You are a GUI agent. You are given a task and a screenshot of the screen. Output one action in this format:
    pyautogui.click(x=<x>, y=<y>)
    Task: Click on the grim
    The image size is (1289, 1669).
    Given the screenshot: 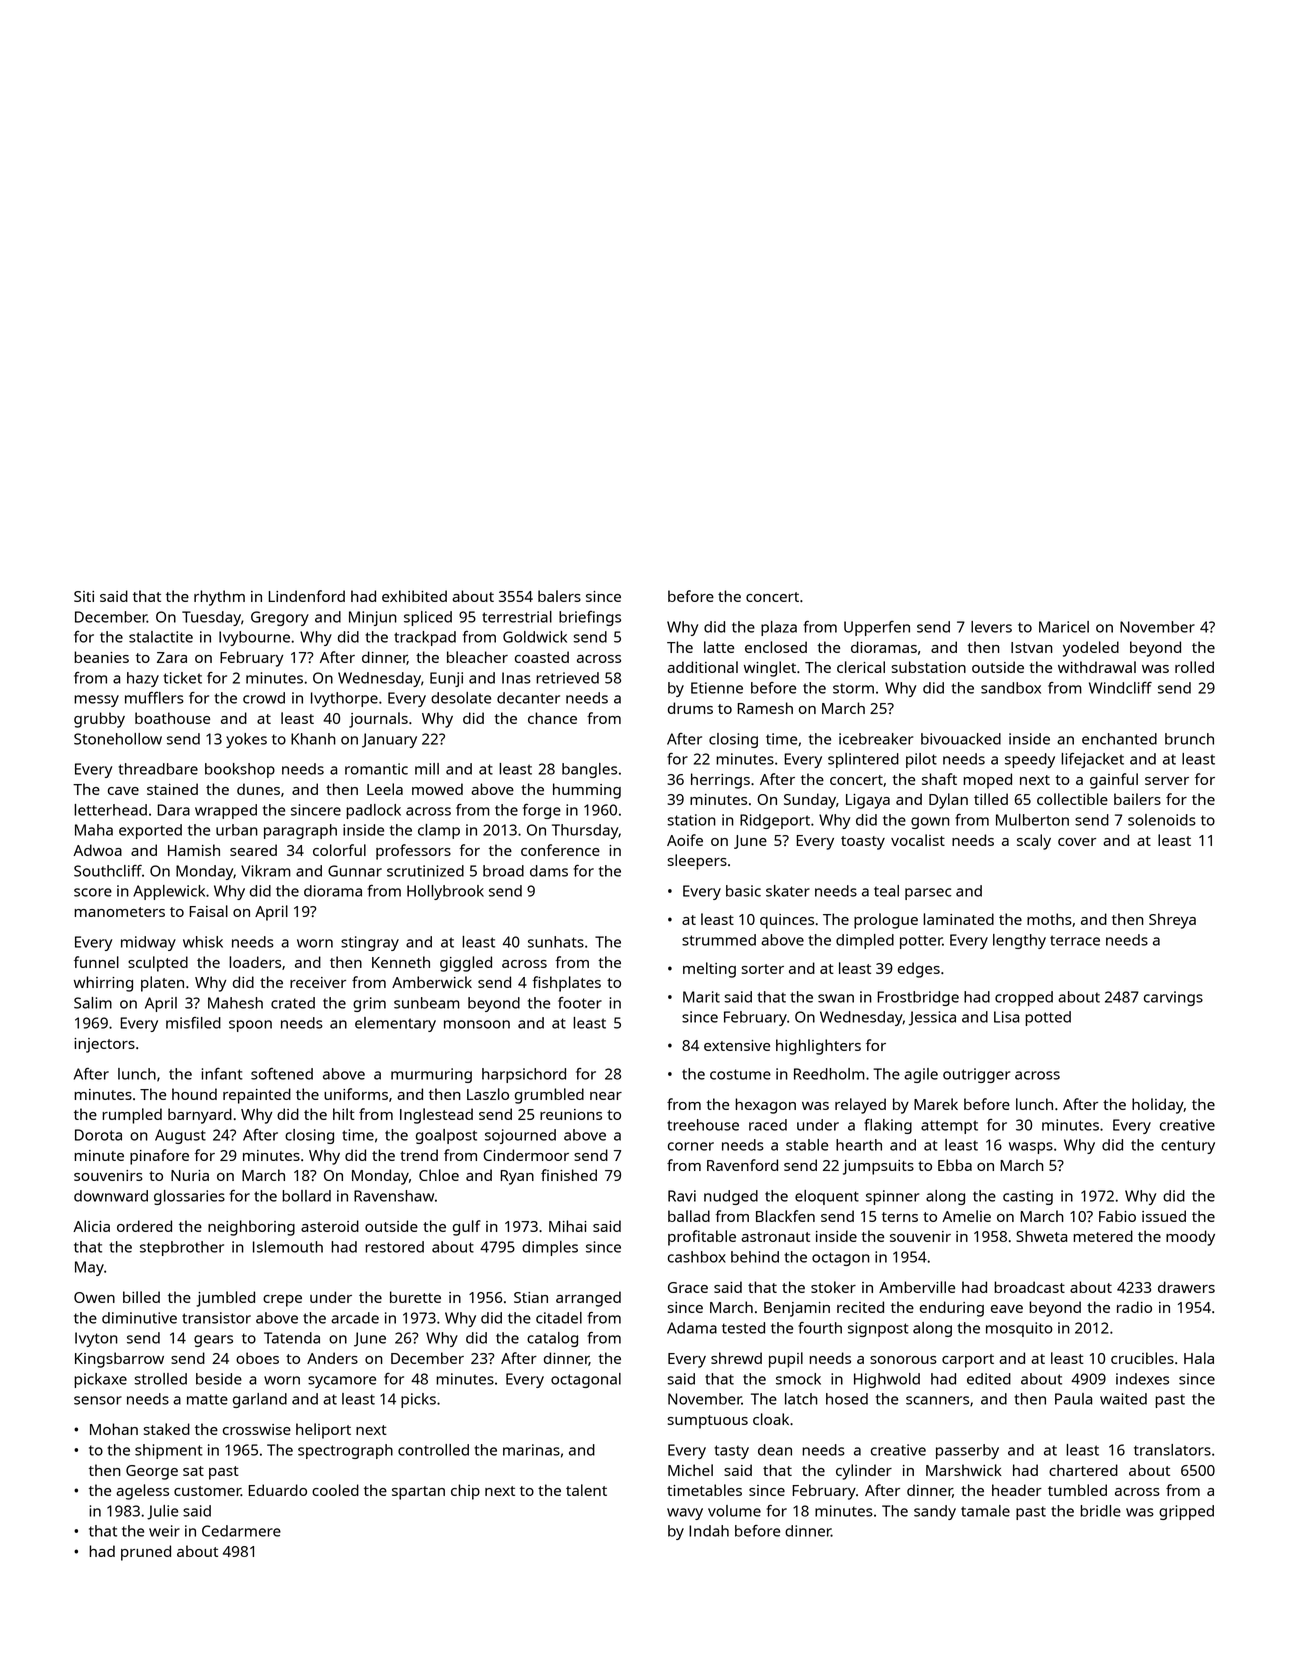 What is the action you would take?
    pyautogui.click(x=369, y=1004)
